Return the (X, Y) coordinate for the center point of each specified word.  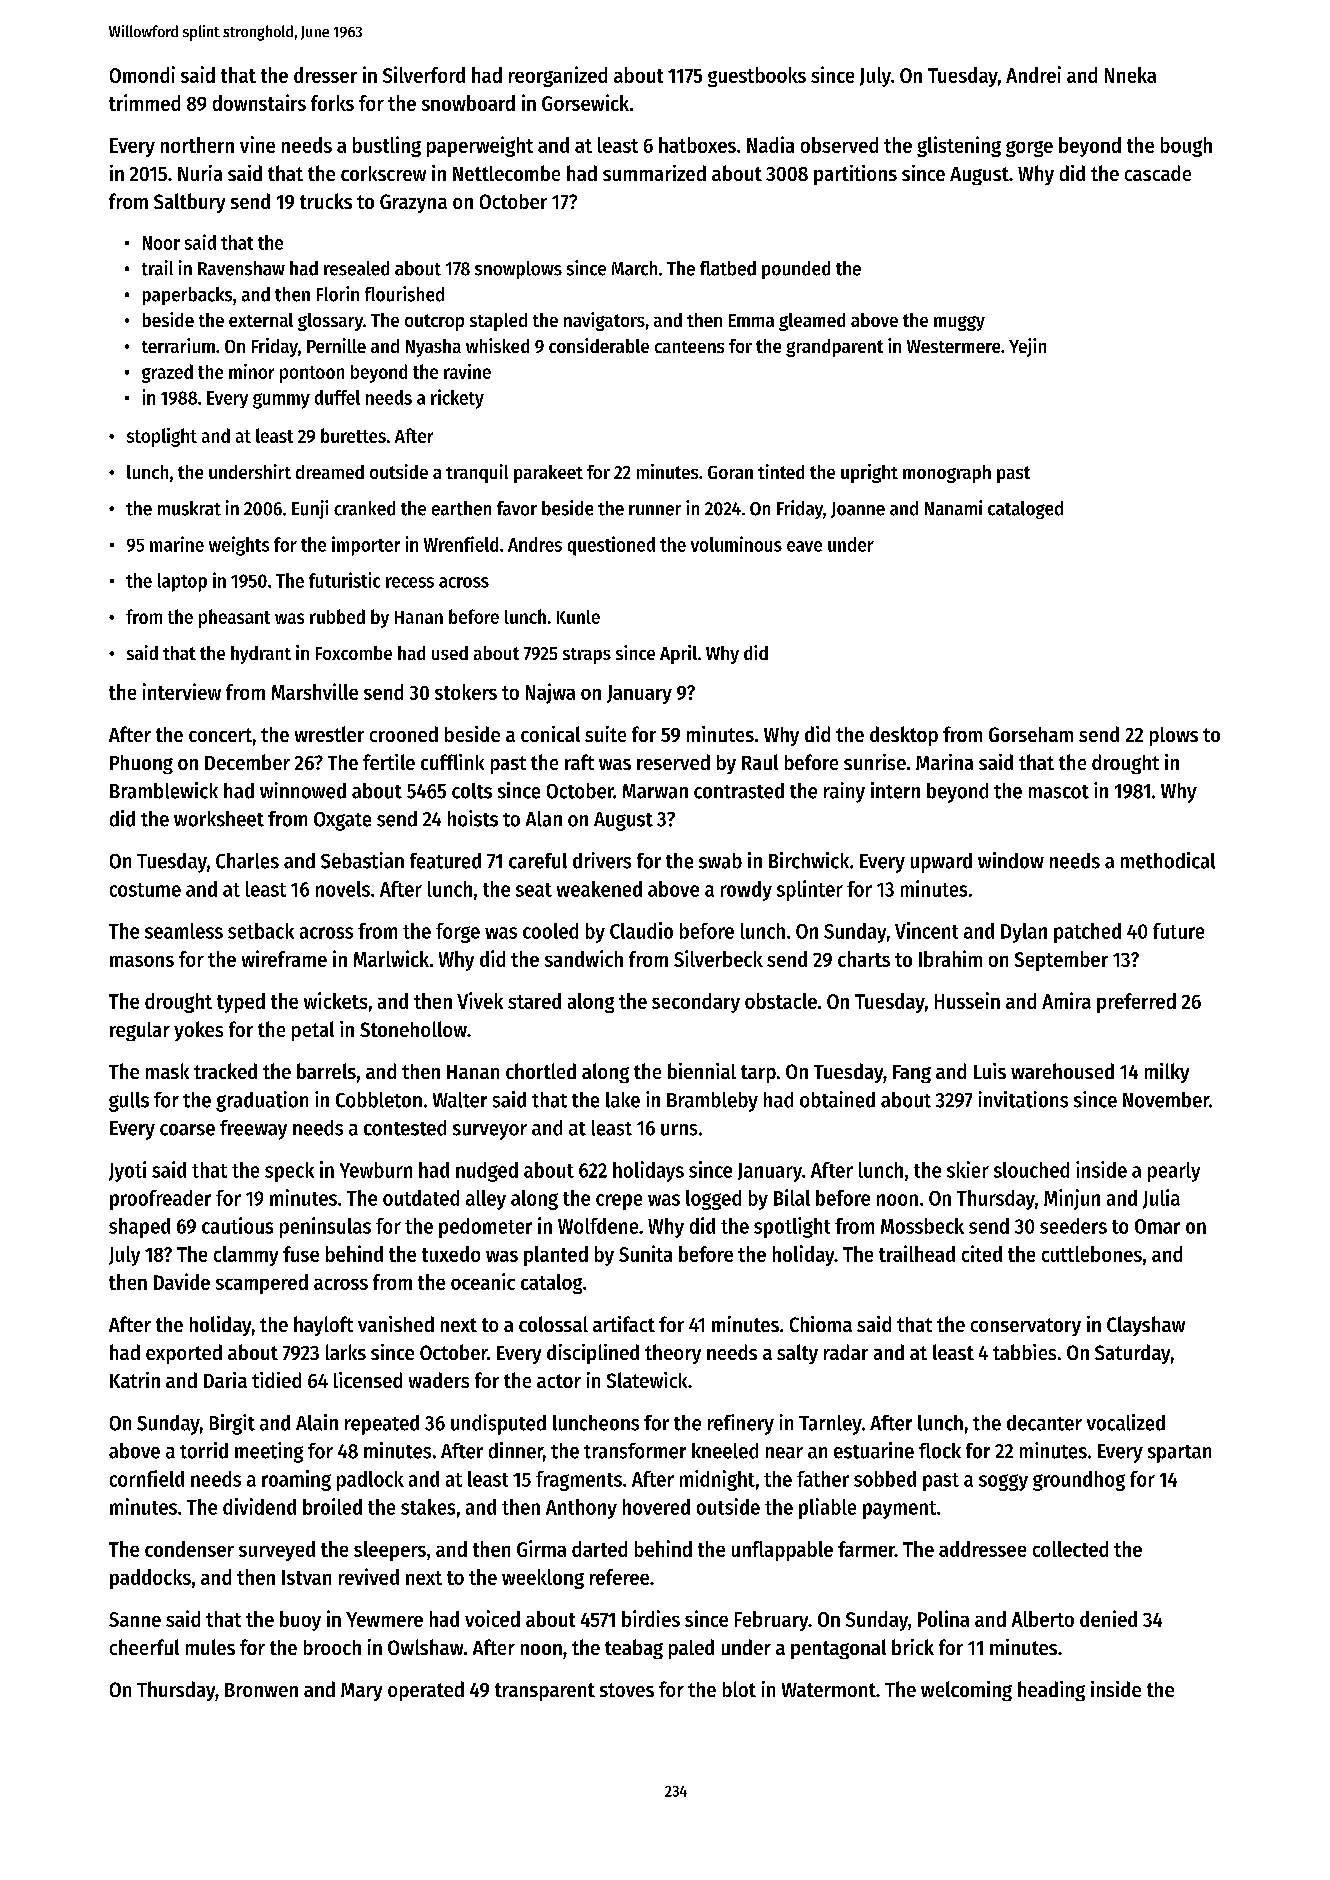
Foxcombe (354, 653)
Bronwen (261, 1690)
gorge (1029, 149)
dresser (325, 75)
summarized (654, 173)
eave (804, 546)
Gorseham (1031, 734)
